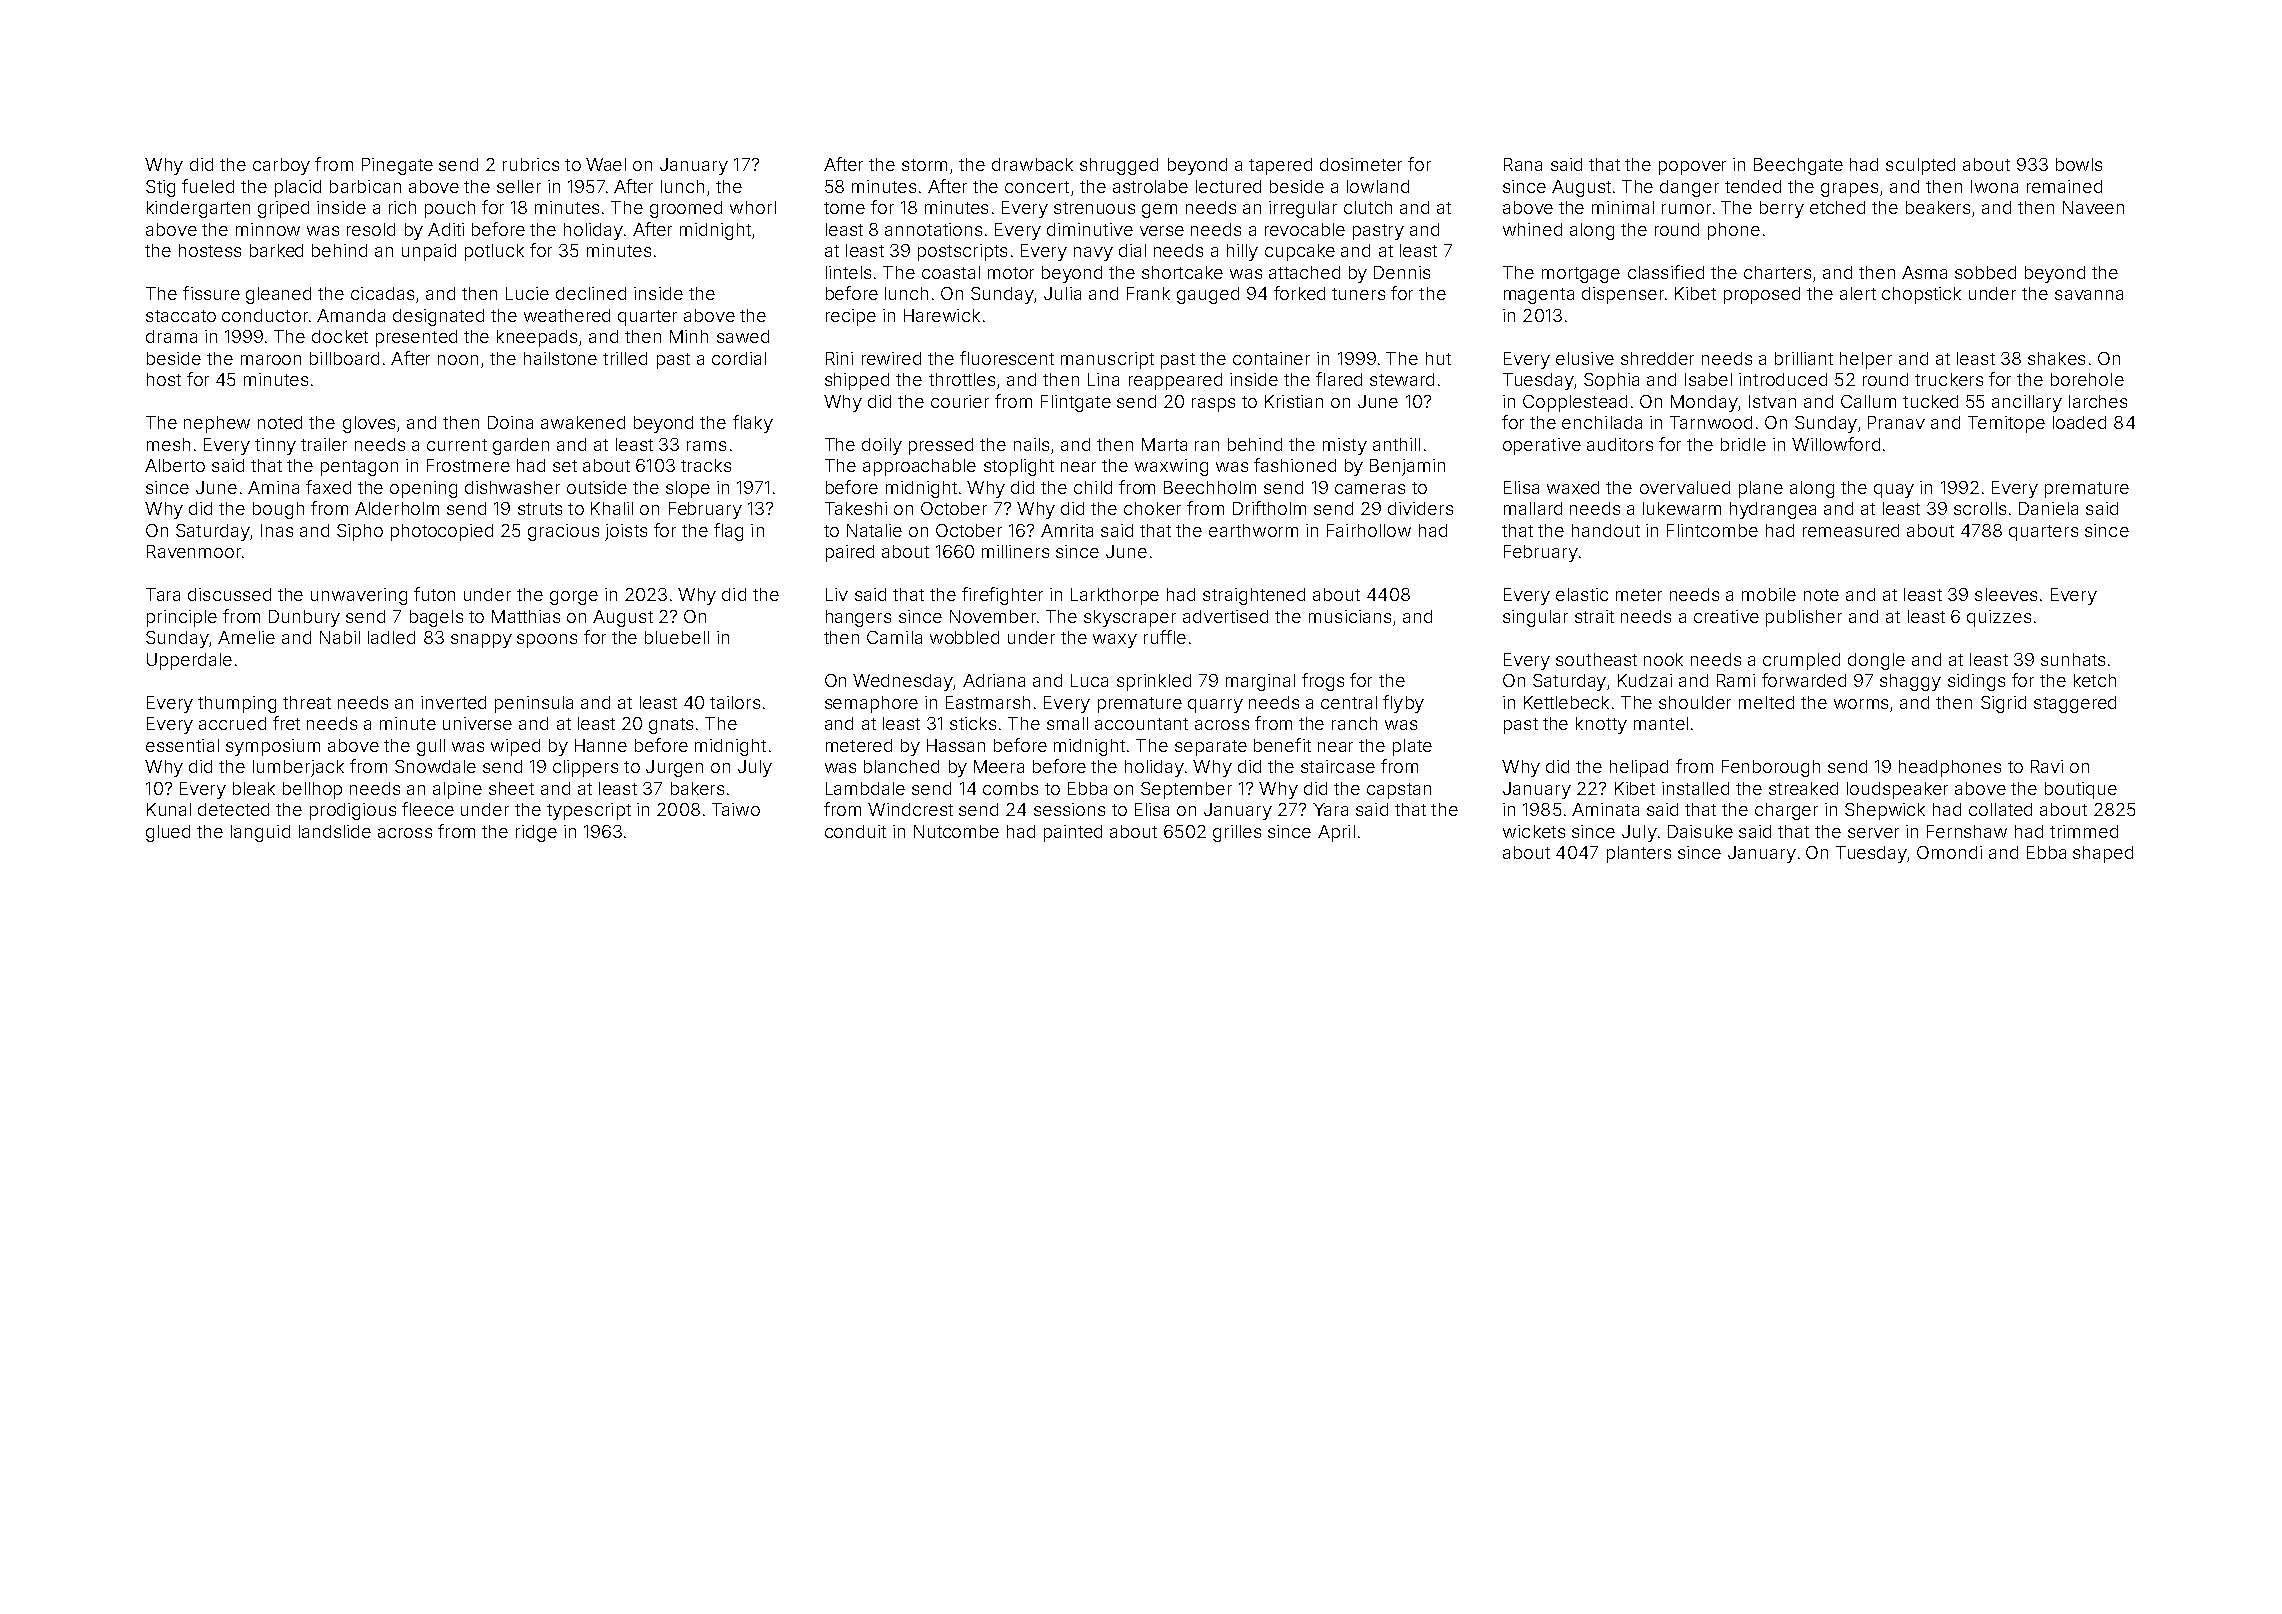 Image resolution: width=2282 pixels, height=1614 pixels. What do you see at coordinates (281, 166) in the page?
I see `carboy` at bounding box center [281, 166].
